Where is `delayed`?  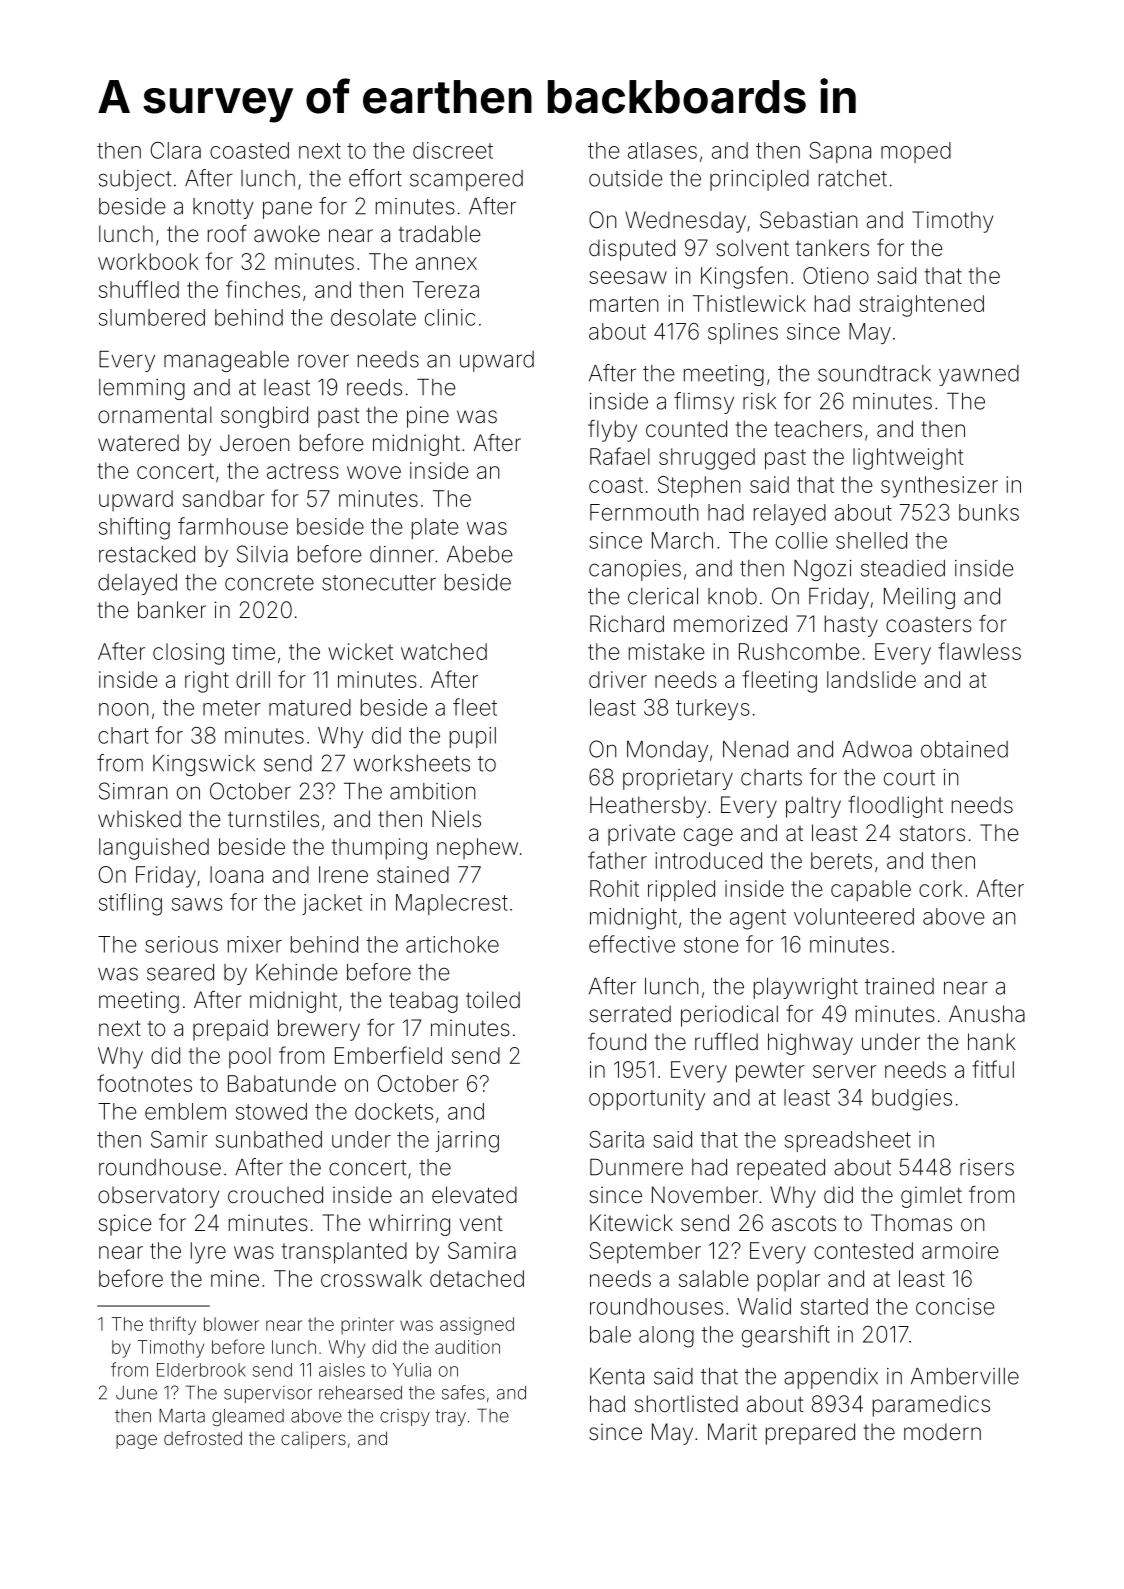 delayed is located at coordinates (137, 584).
